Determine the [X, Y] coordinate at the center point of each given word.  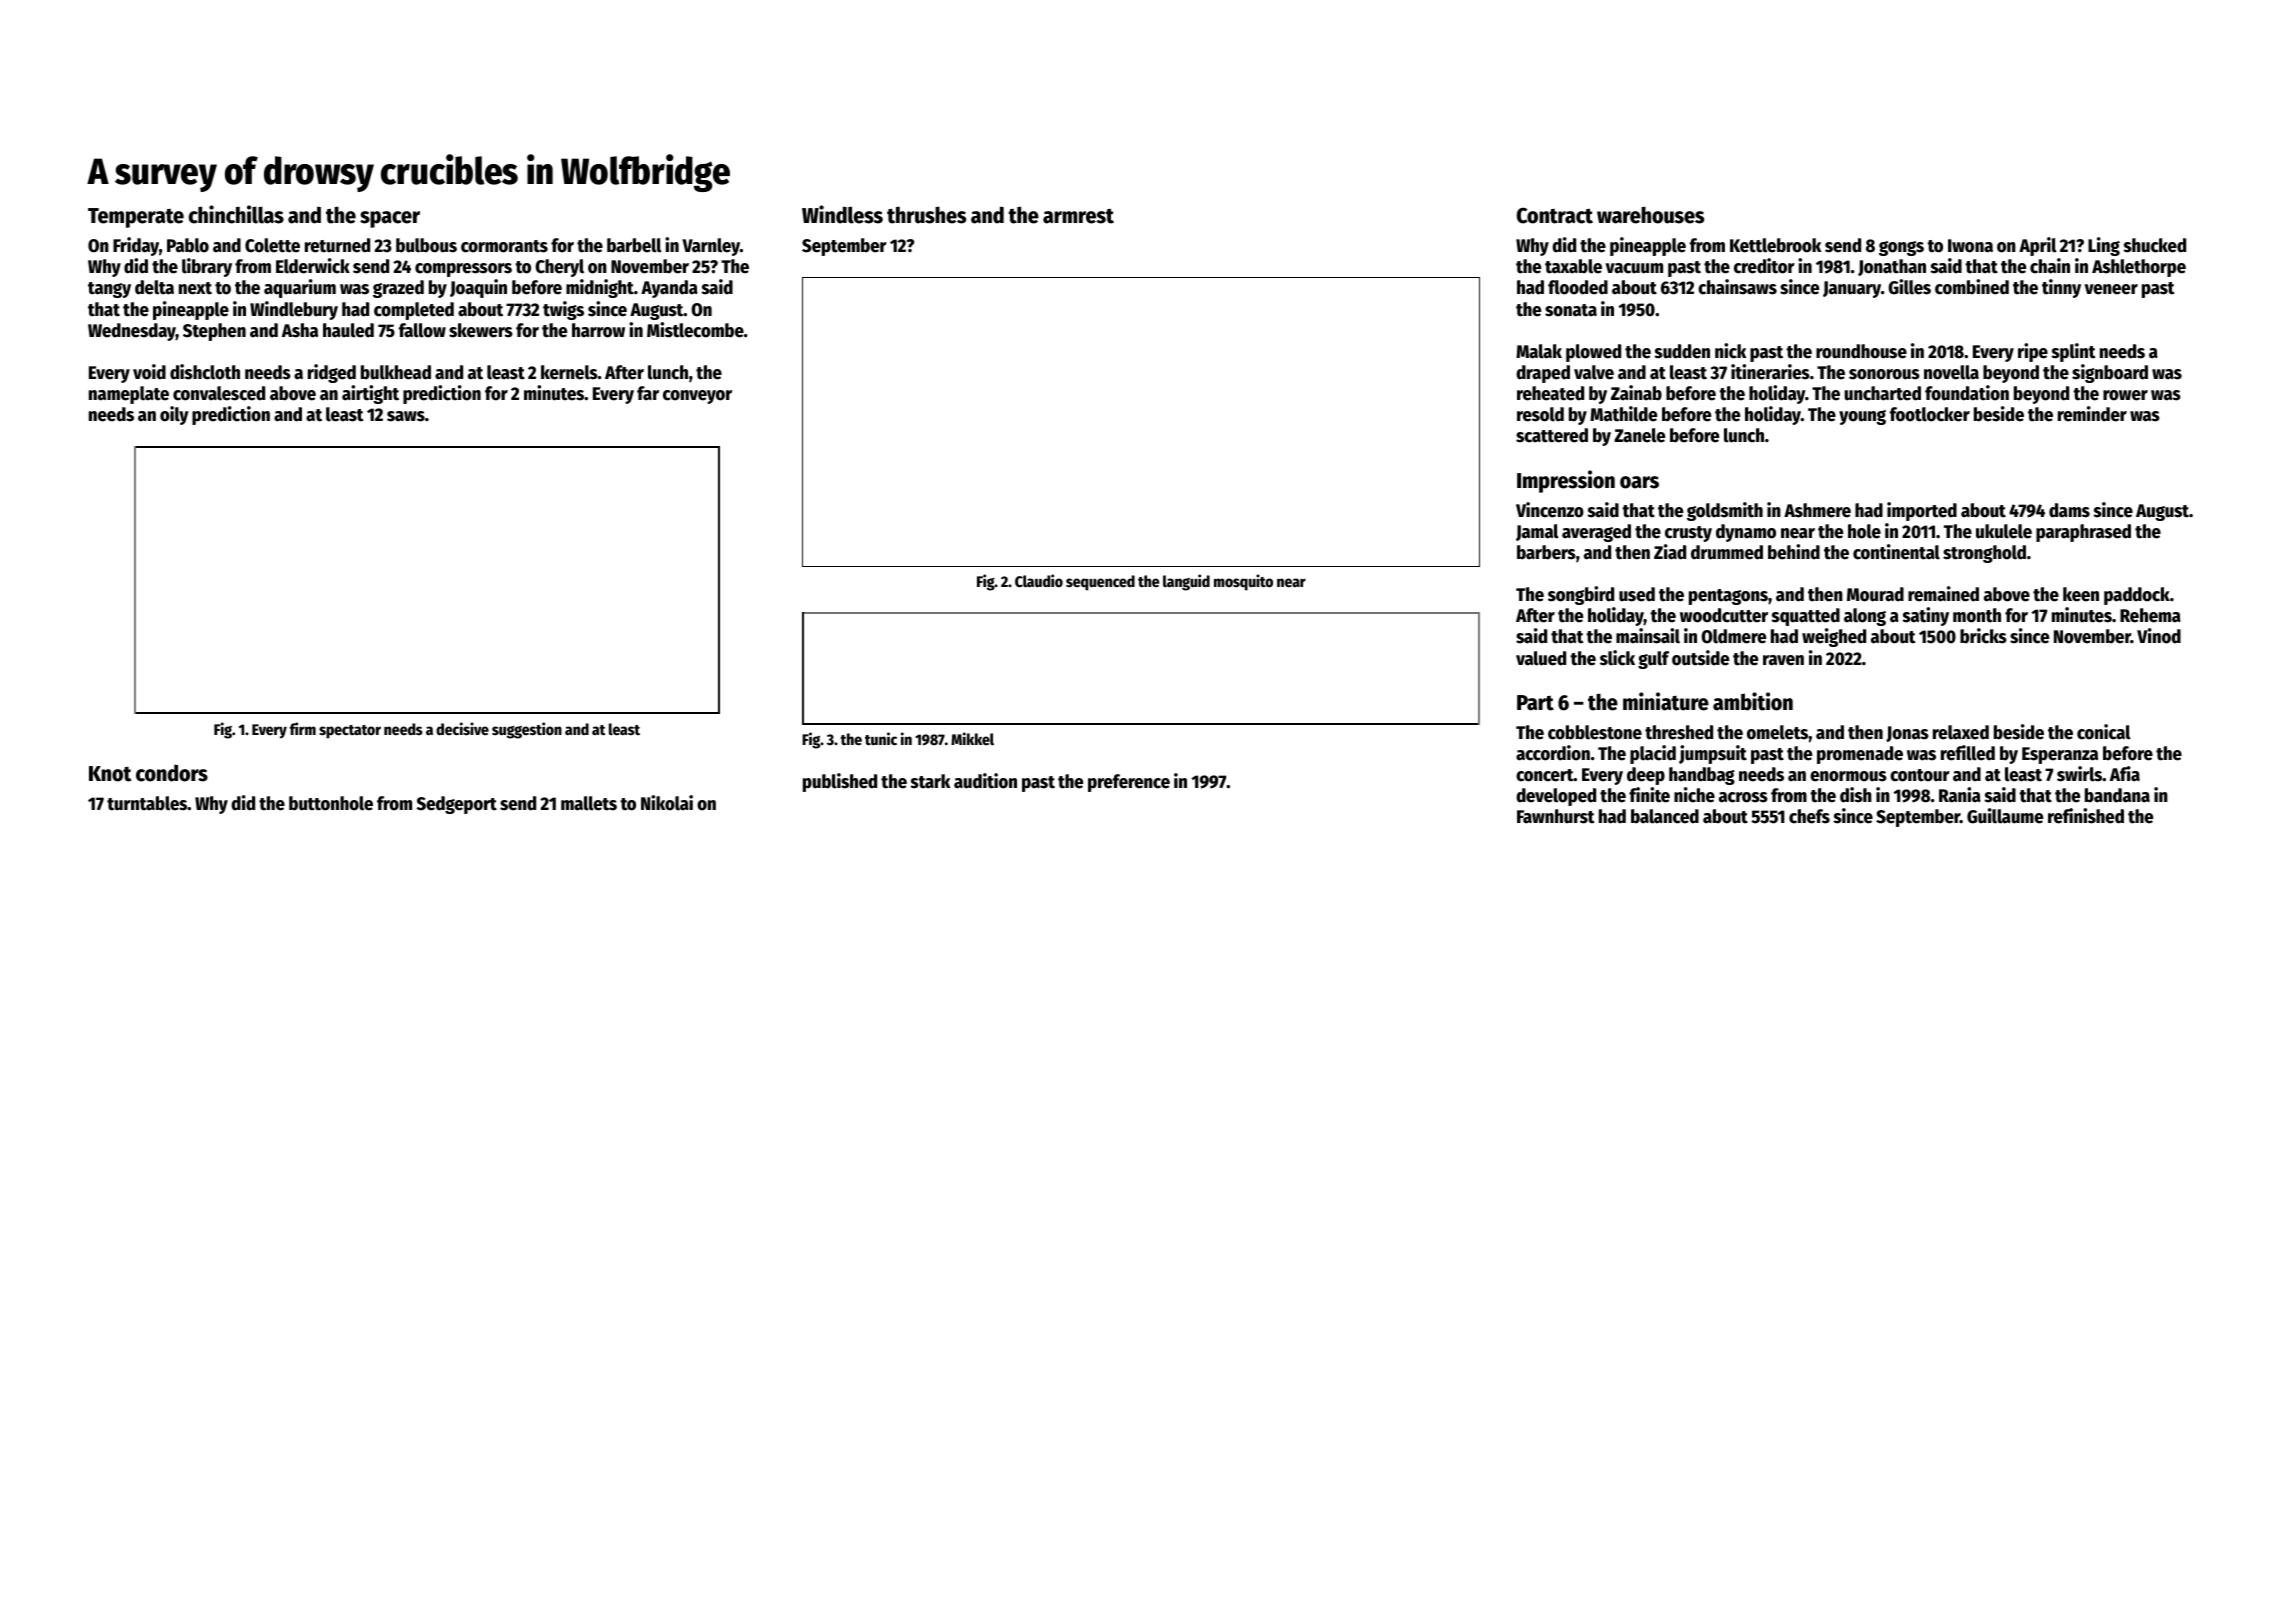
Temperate [136, 218]
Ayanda [669, 289]
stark [930, 781]
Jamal [1537, 532]
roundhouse [1861, 351]
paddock [2137, 596]
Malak [1539, 351]
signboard [2110, 373]
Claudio [1039, 580]
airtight [370, 394]
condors [172, 773]
